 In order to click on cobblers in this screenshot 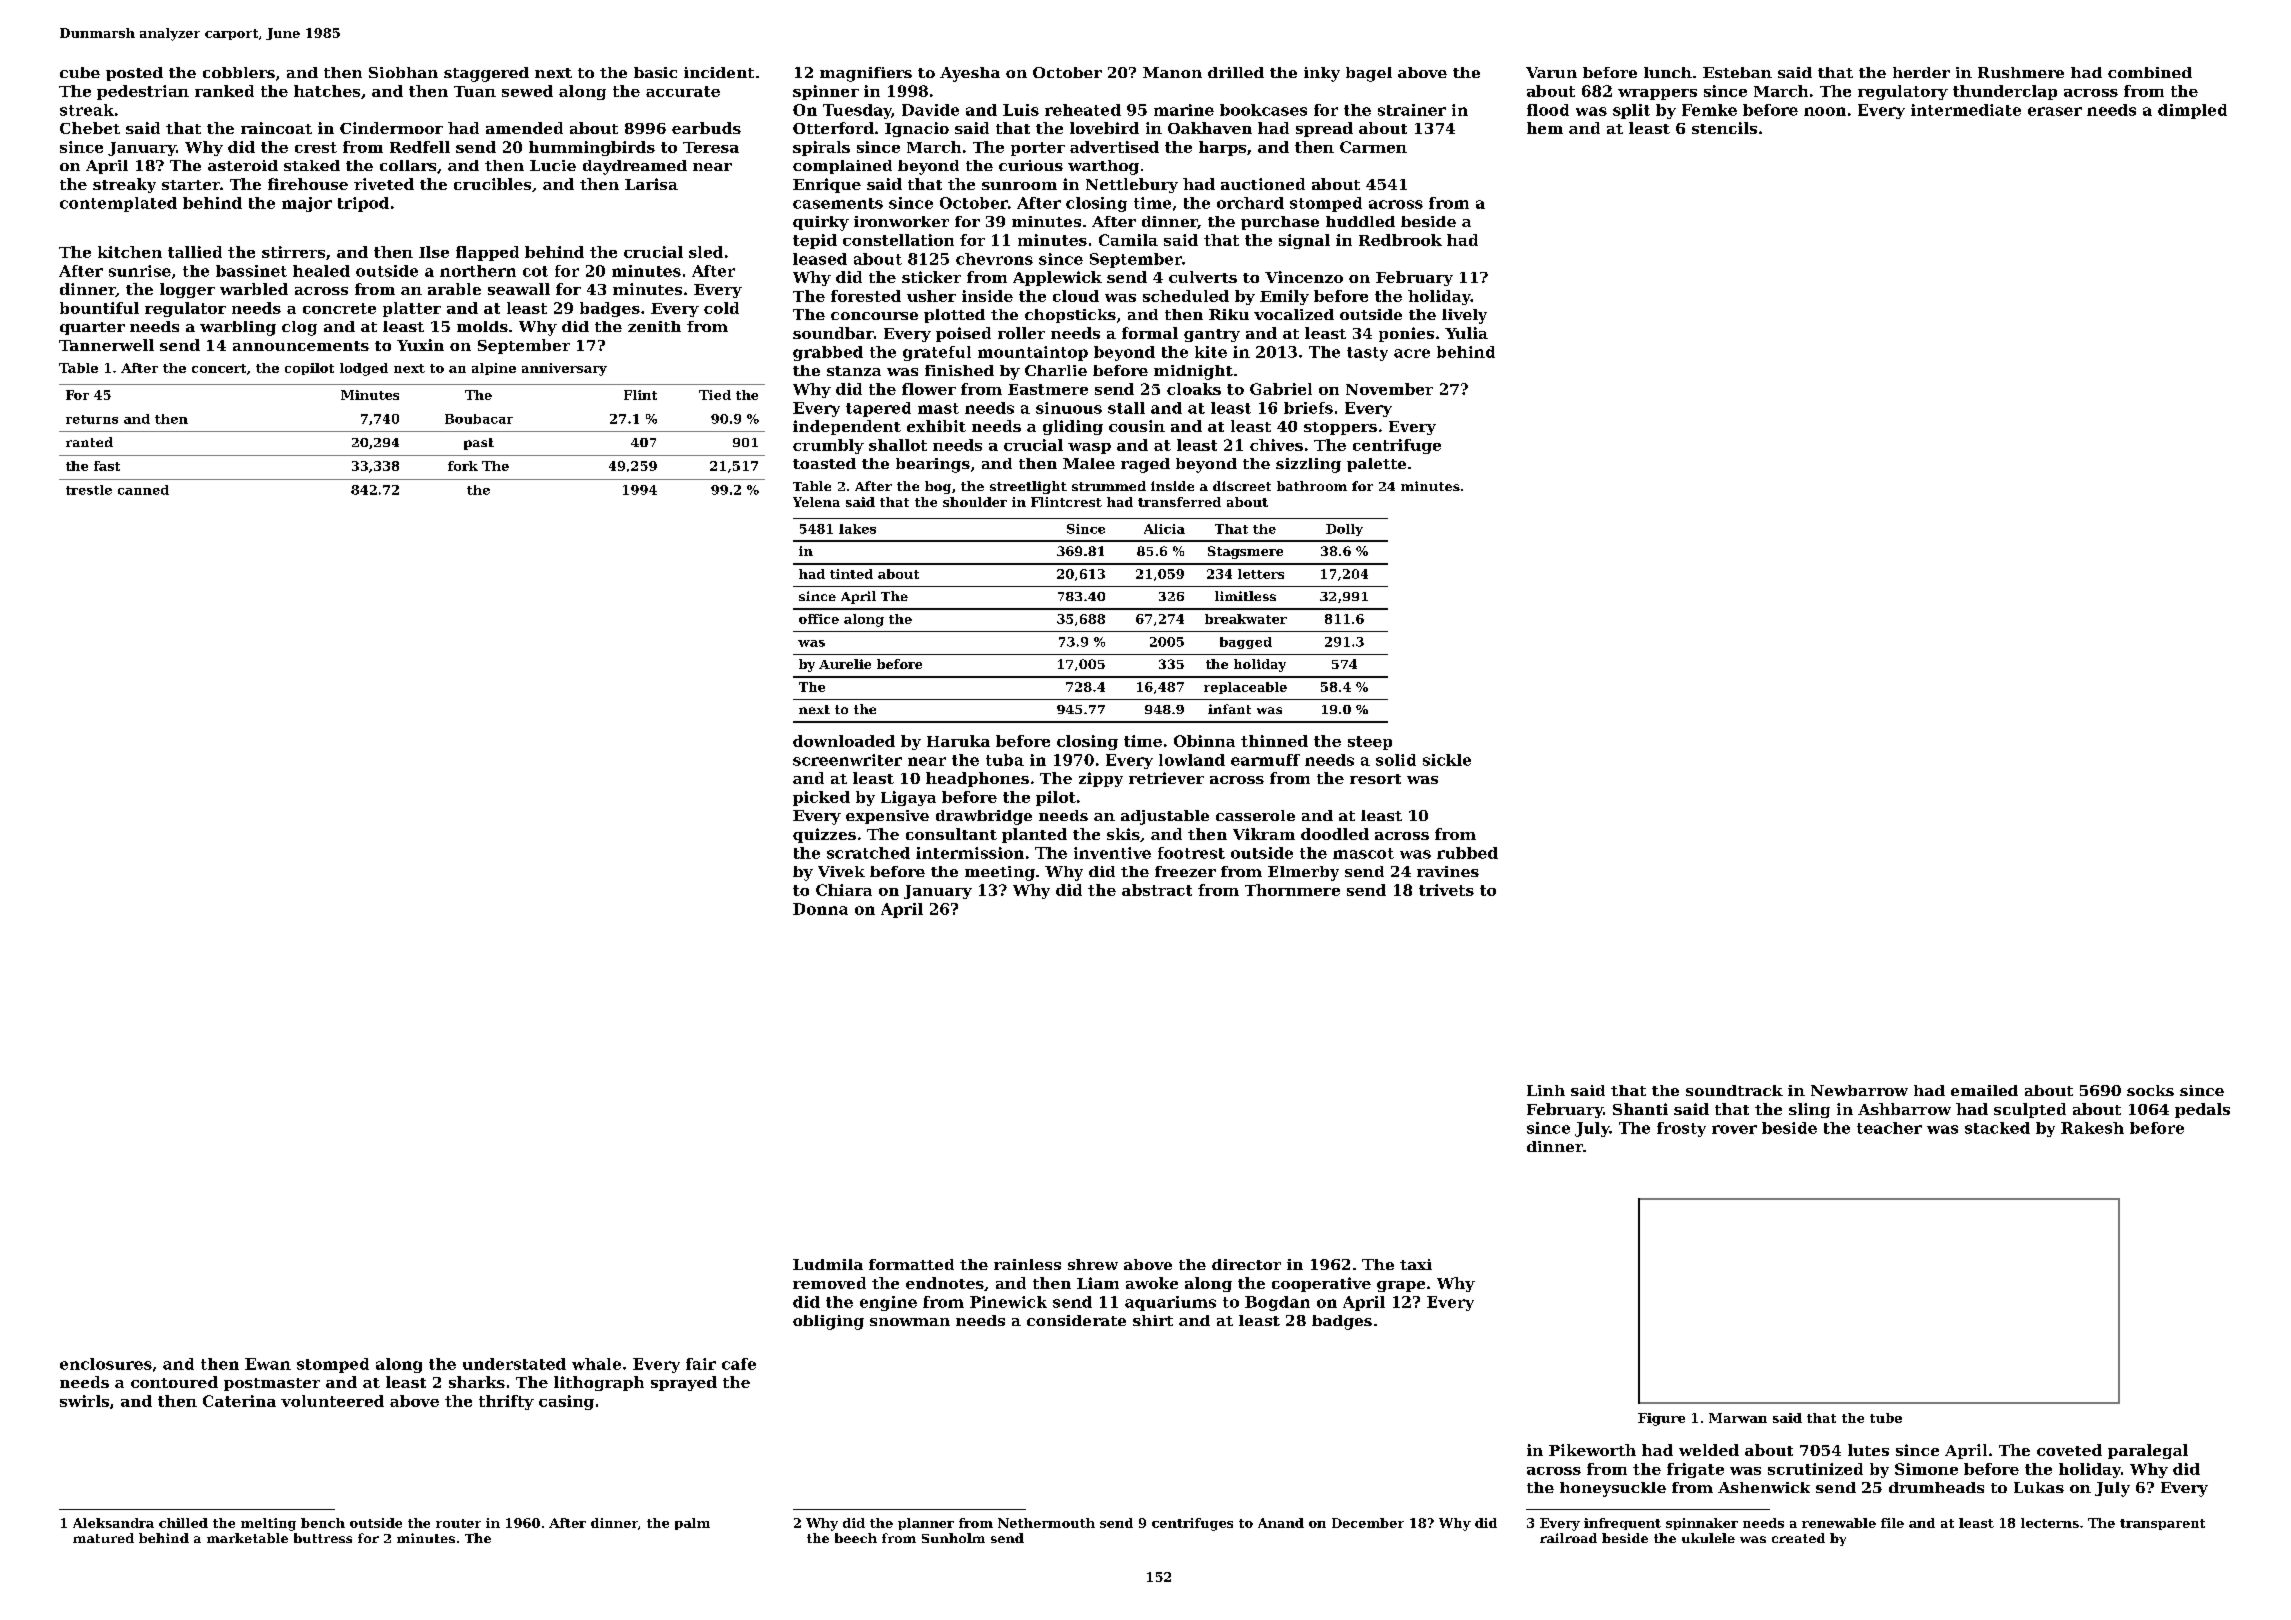, I will do `click(239, 72)`.
